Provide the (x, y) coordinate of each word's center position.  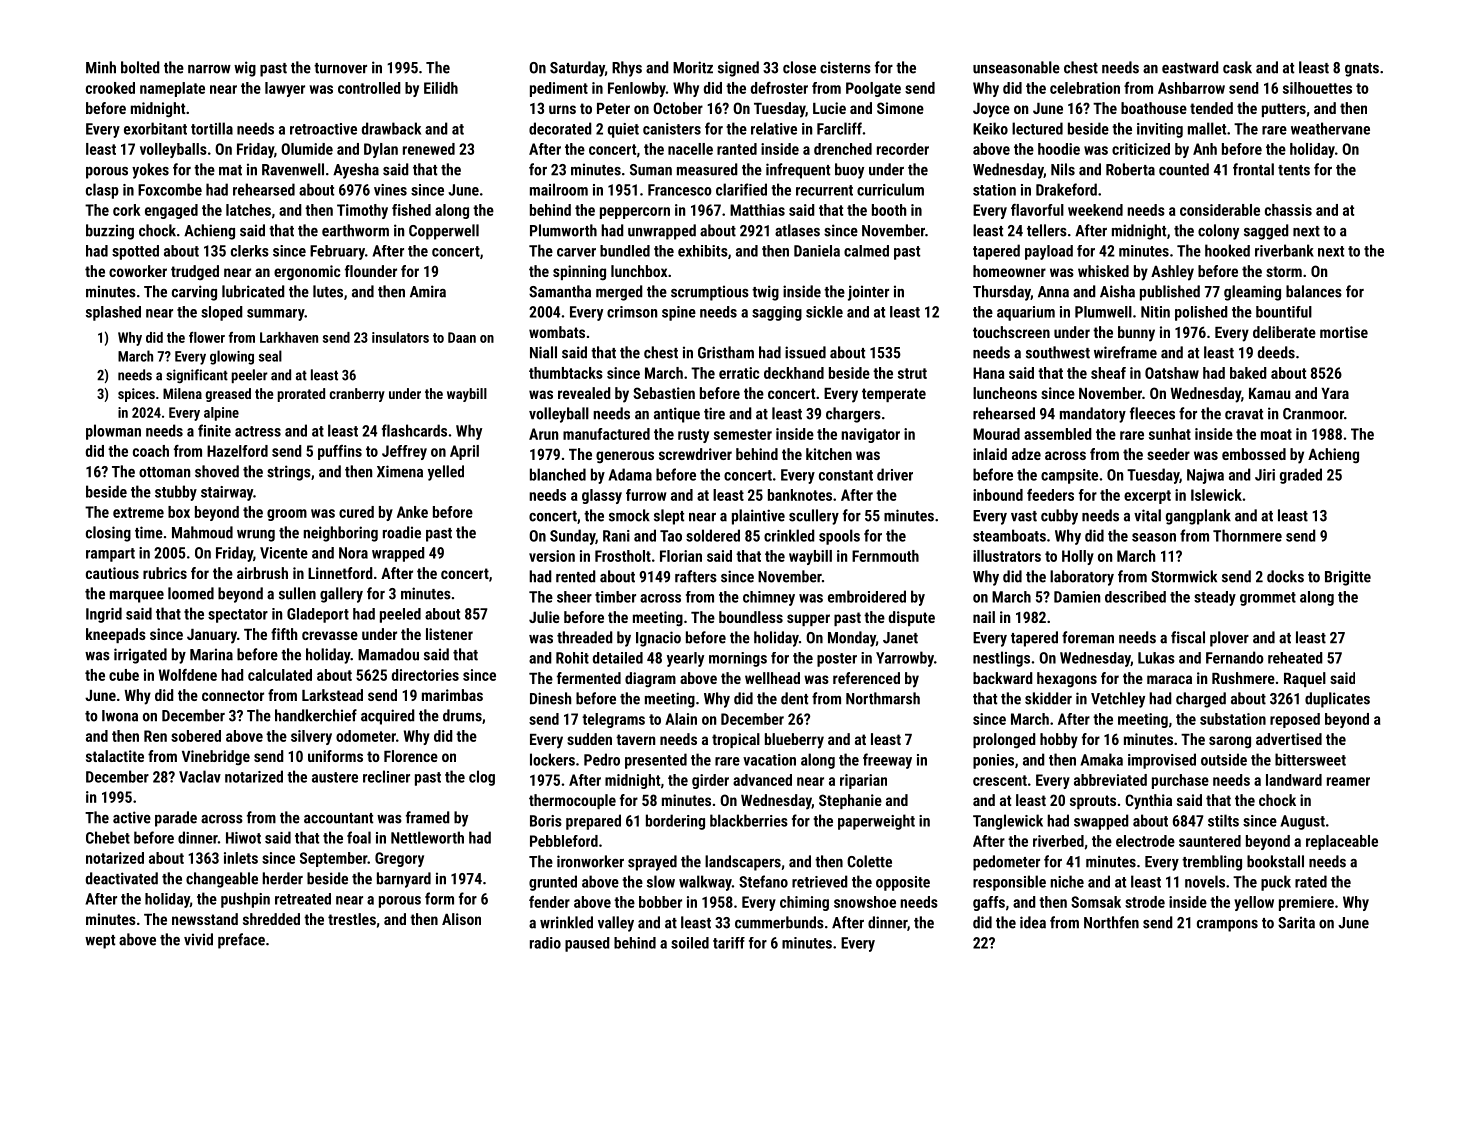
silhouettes (1317, 88)
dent (794, 698)
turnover (340, 68)
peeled (400, 615)
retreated (303, 899)
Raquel (1305, 679)
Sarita (1296, 922)
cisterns (845, 67)
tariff (729, 943)
